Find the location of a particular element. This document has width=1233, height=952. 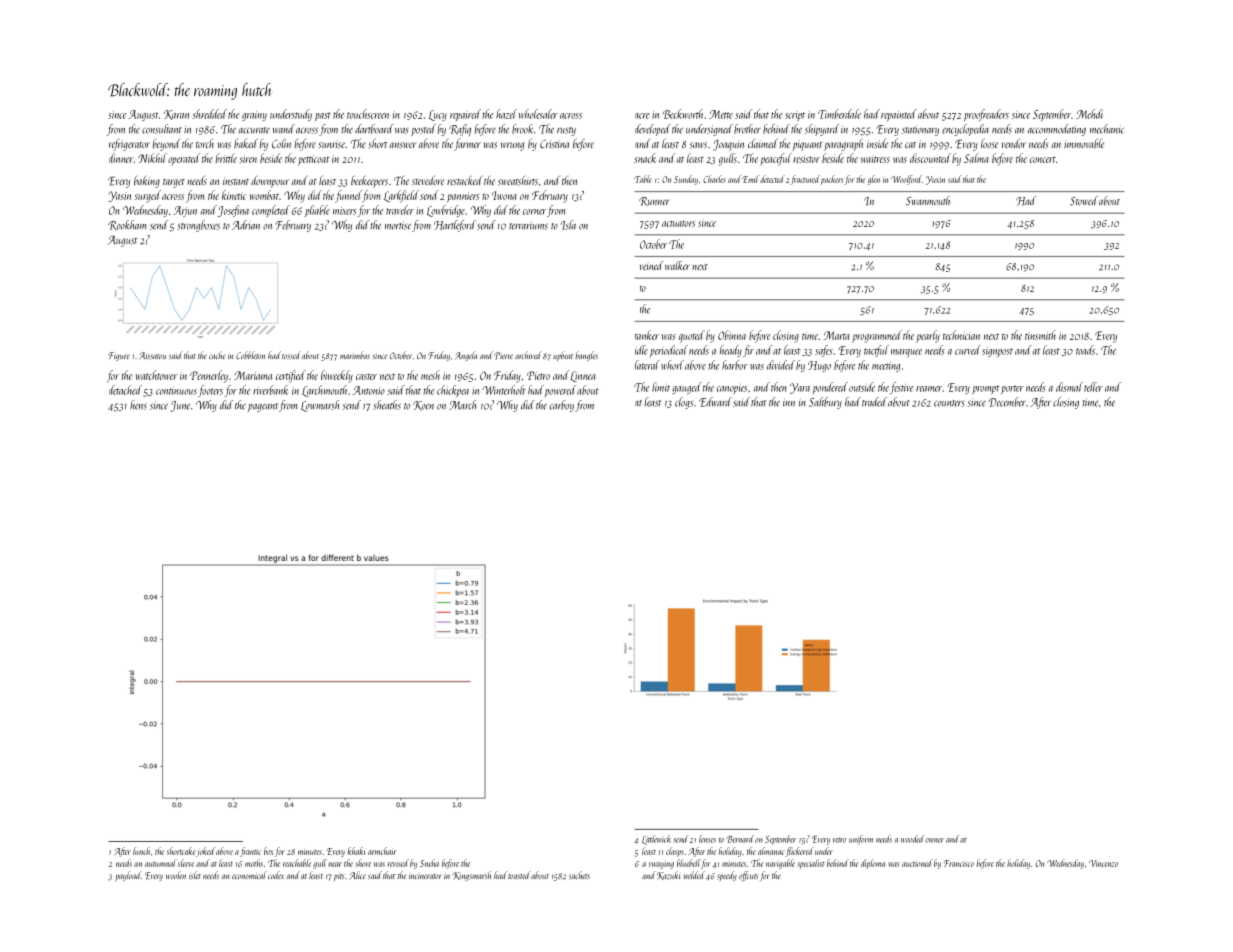

Littlewick is located at coordinates (656, 840).
